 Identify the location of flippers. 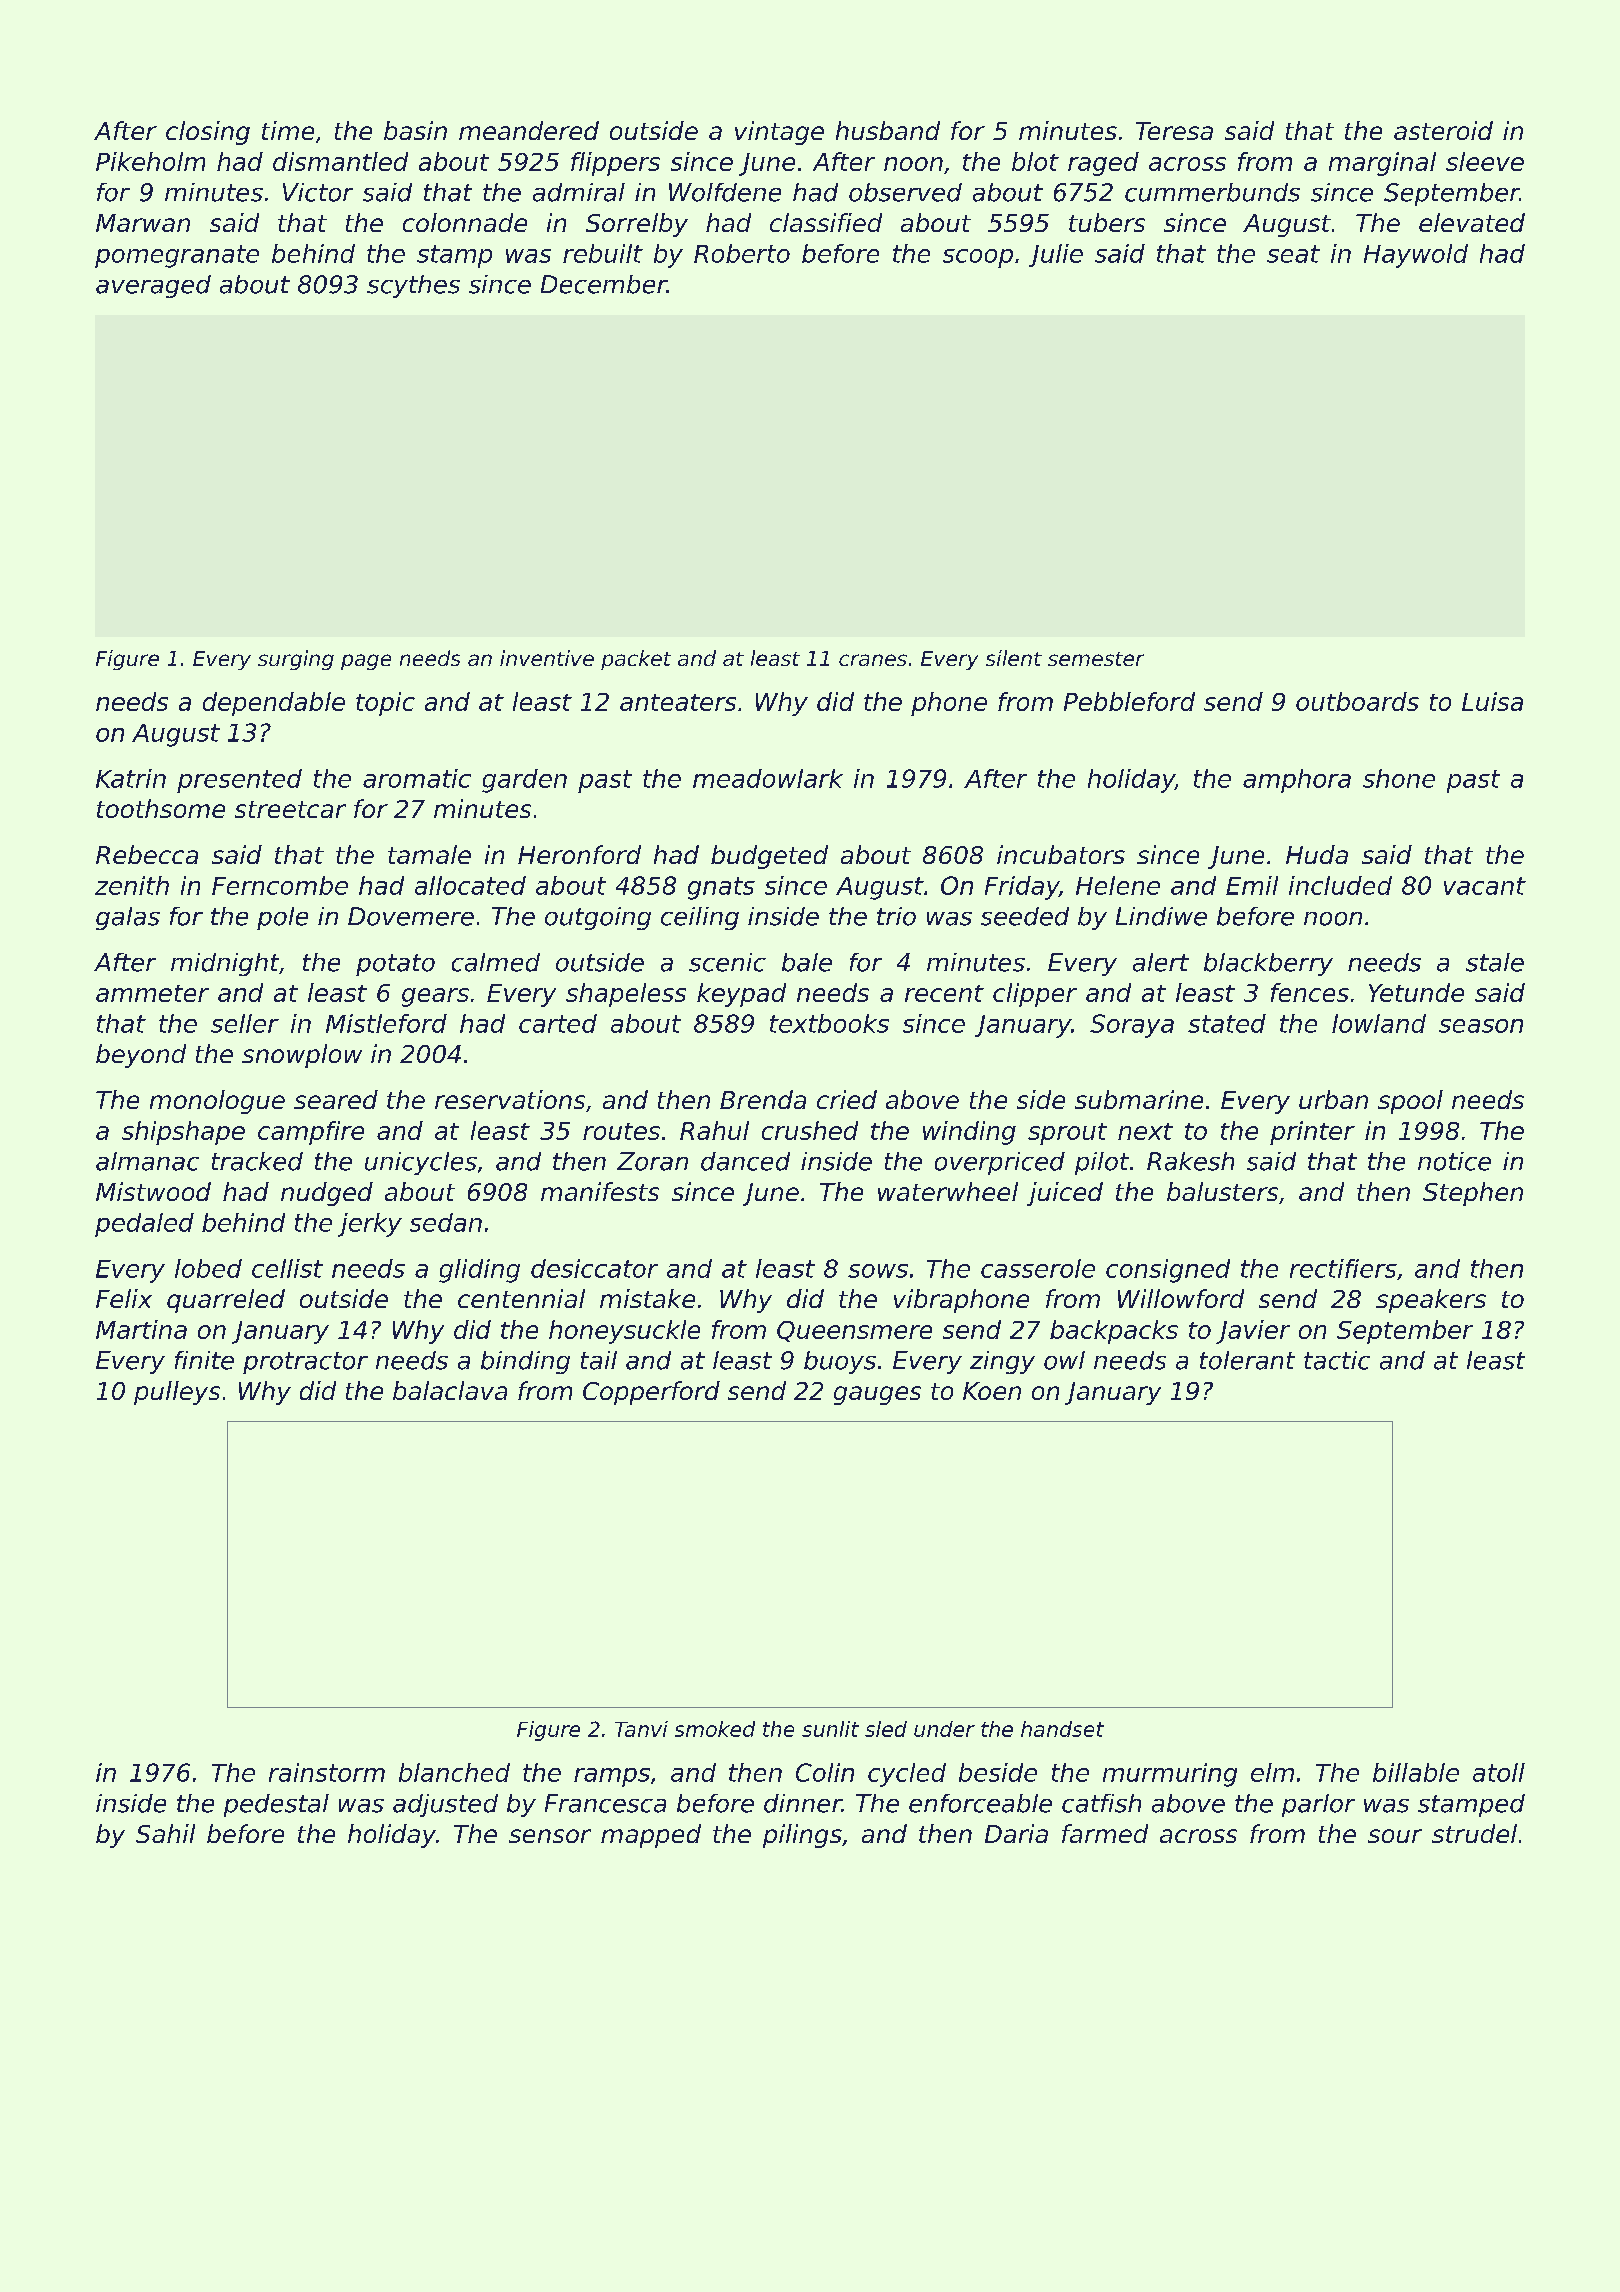
(615, 164).
